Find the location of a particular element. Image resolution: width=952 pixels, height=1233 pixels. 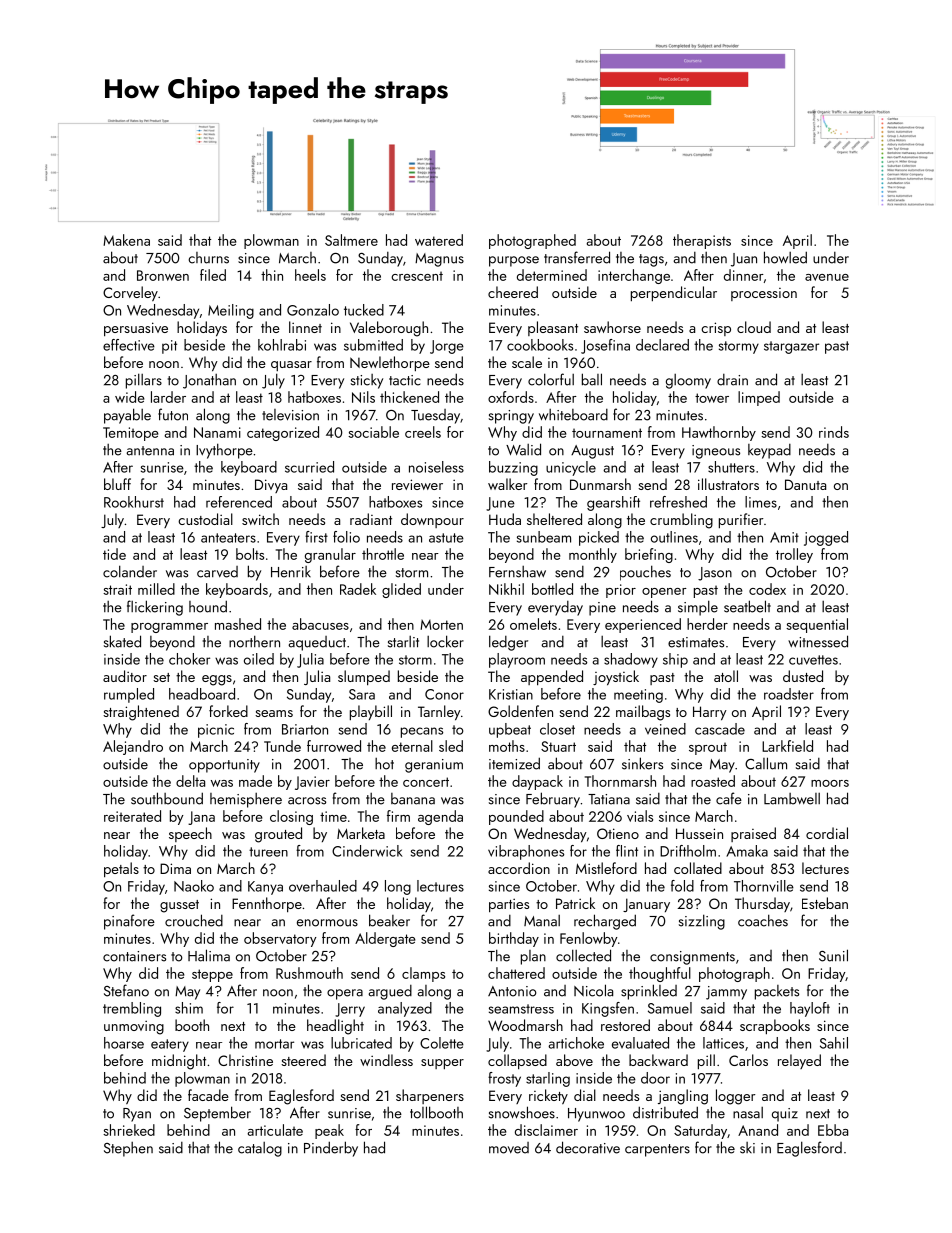

Christine is located at coordinates (245, 1060).
